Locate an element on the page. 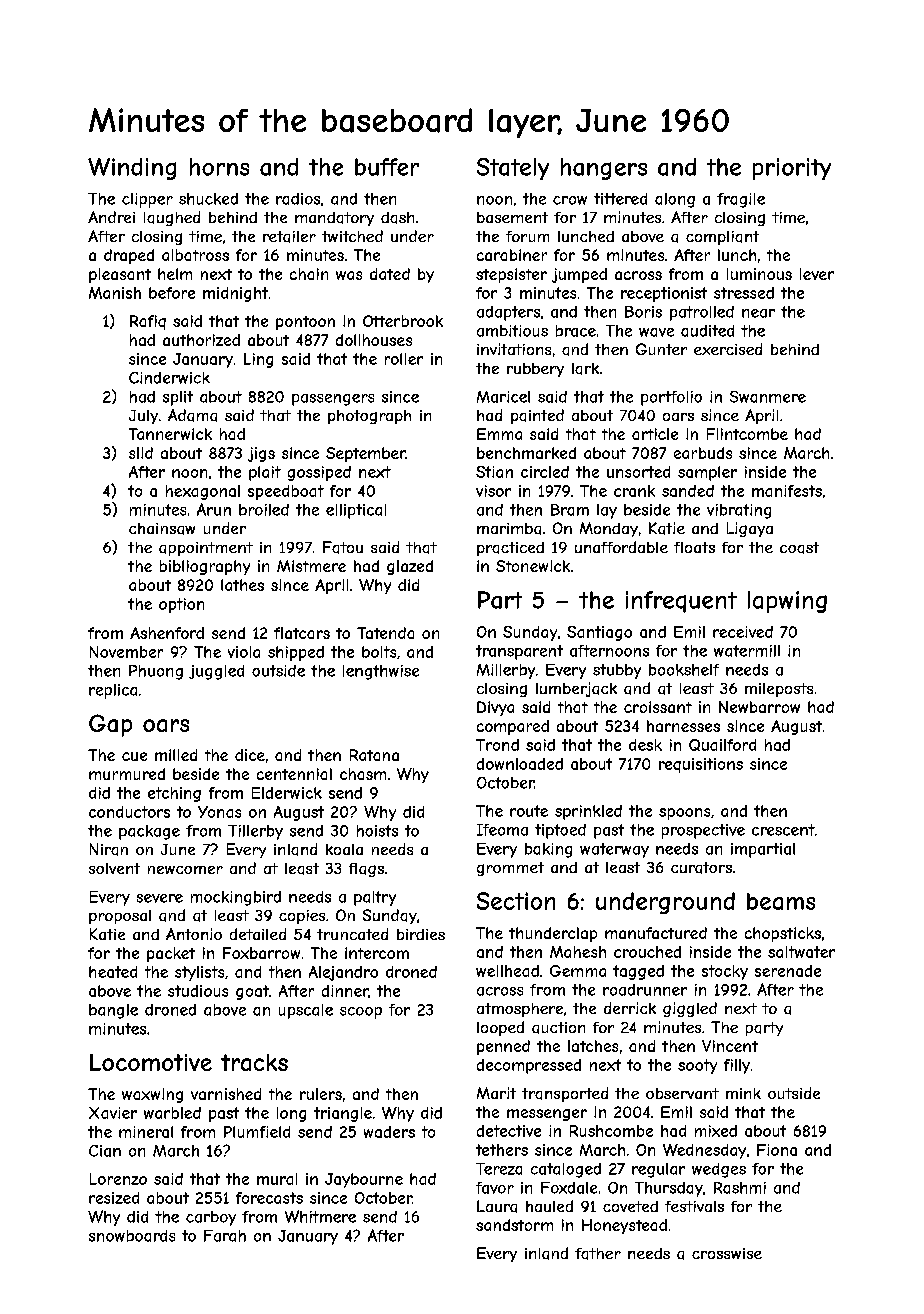 The width and height of the page is (924, 1314). crescent is located at coordinates (783, 830).
